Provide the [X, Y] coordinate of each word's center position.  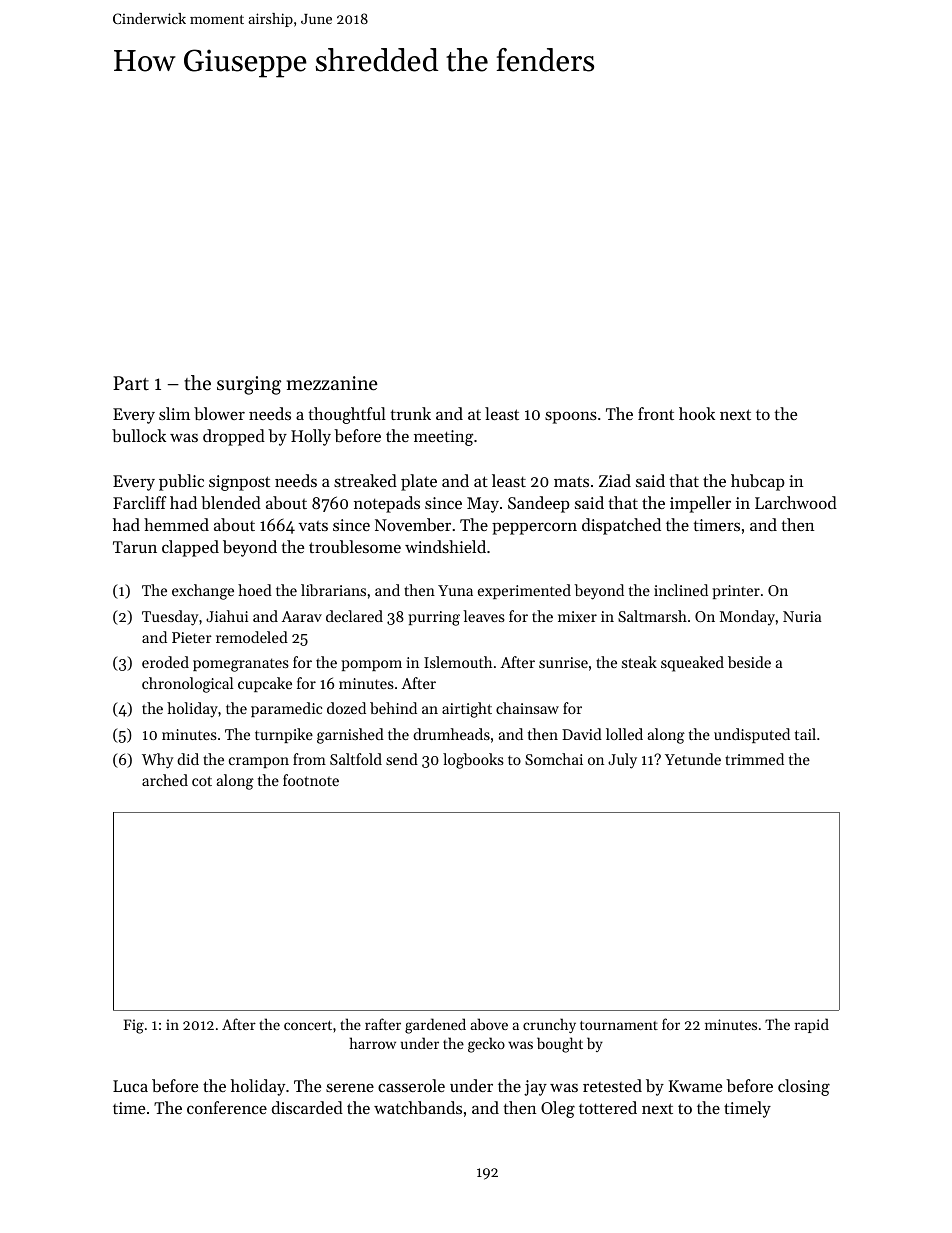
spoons [571, 417]
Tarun [135, 547]
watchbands [418, 1107]
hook [697, 413]
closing [804, 1087]
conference [227, 1107]
